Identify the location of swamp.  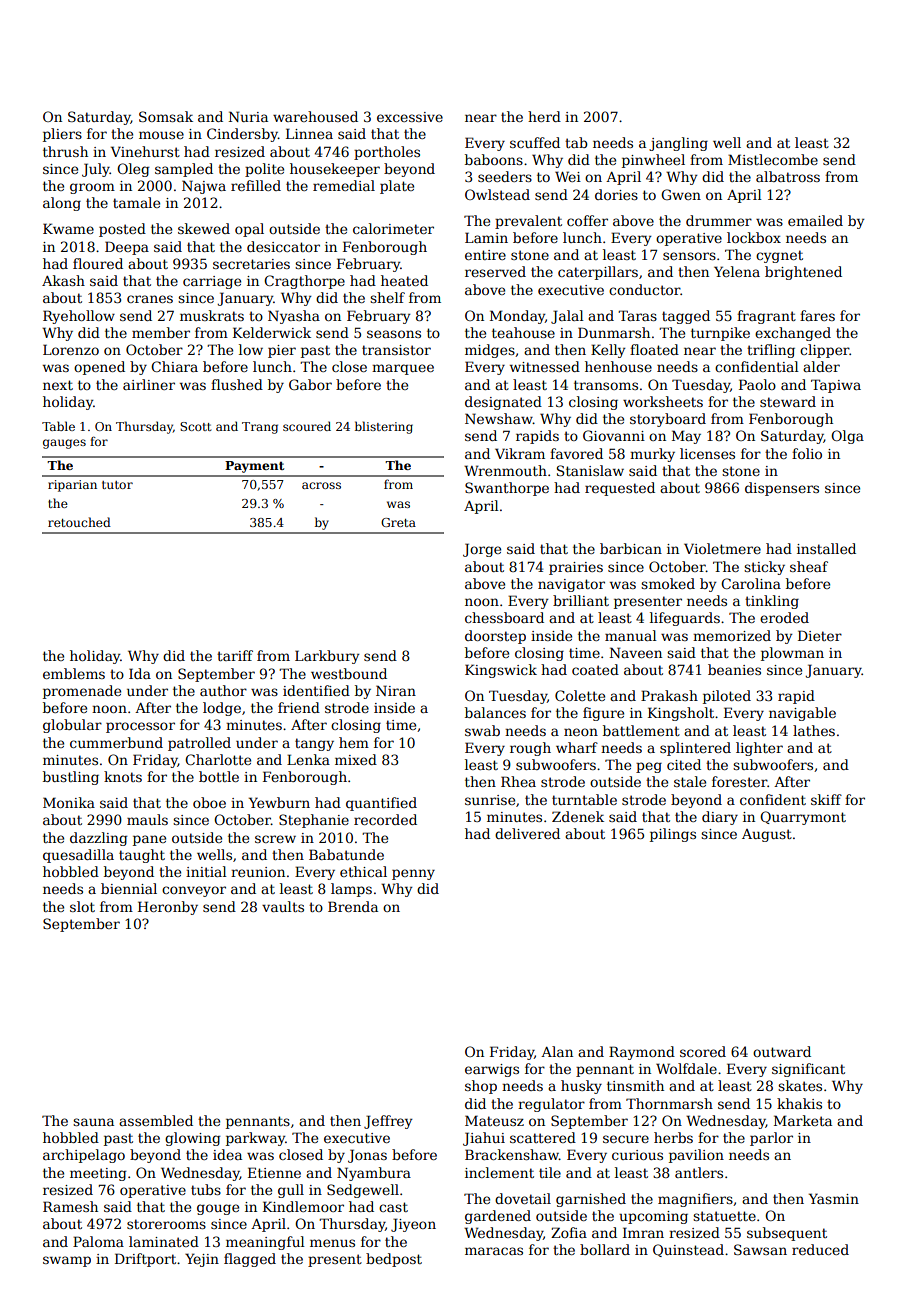
(67, 1261).
